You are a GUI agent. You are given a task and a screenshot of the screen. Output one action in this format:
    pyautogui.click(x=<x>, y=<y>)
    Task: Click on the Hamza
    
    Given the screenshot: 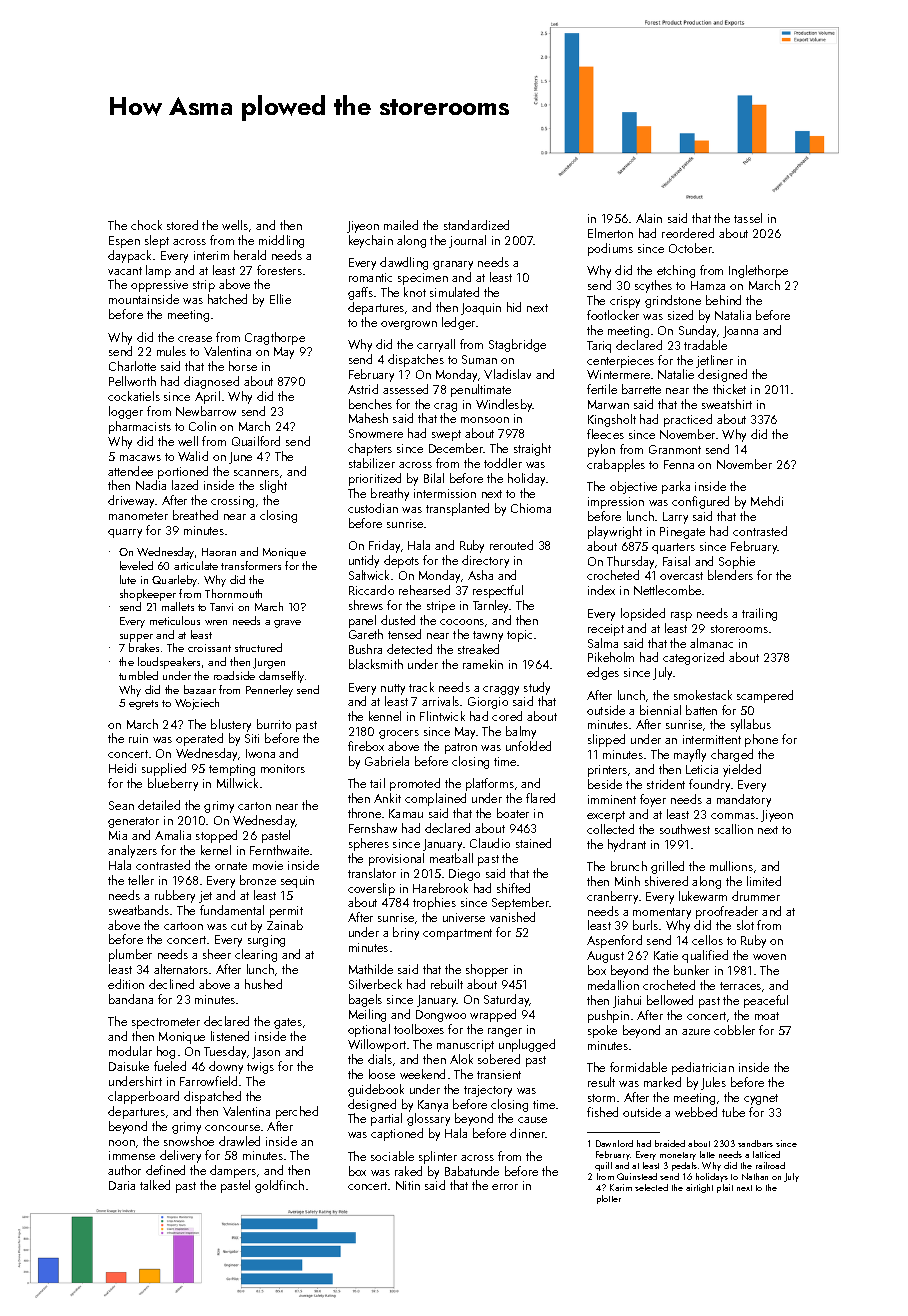 What is the action you would take?
    pyautogui.click(x=708, y=285)
